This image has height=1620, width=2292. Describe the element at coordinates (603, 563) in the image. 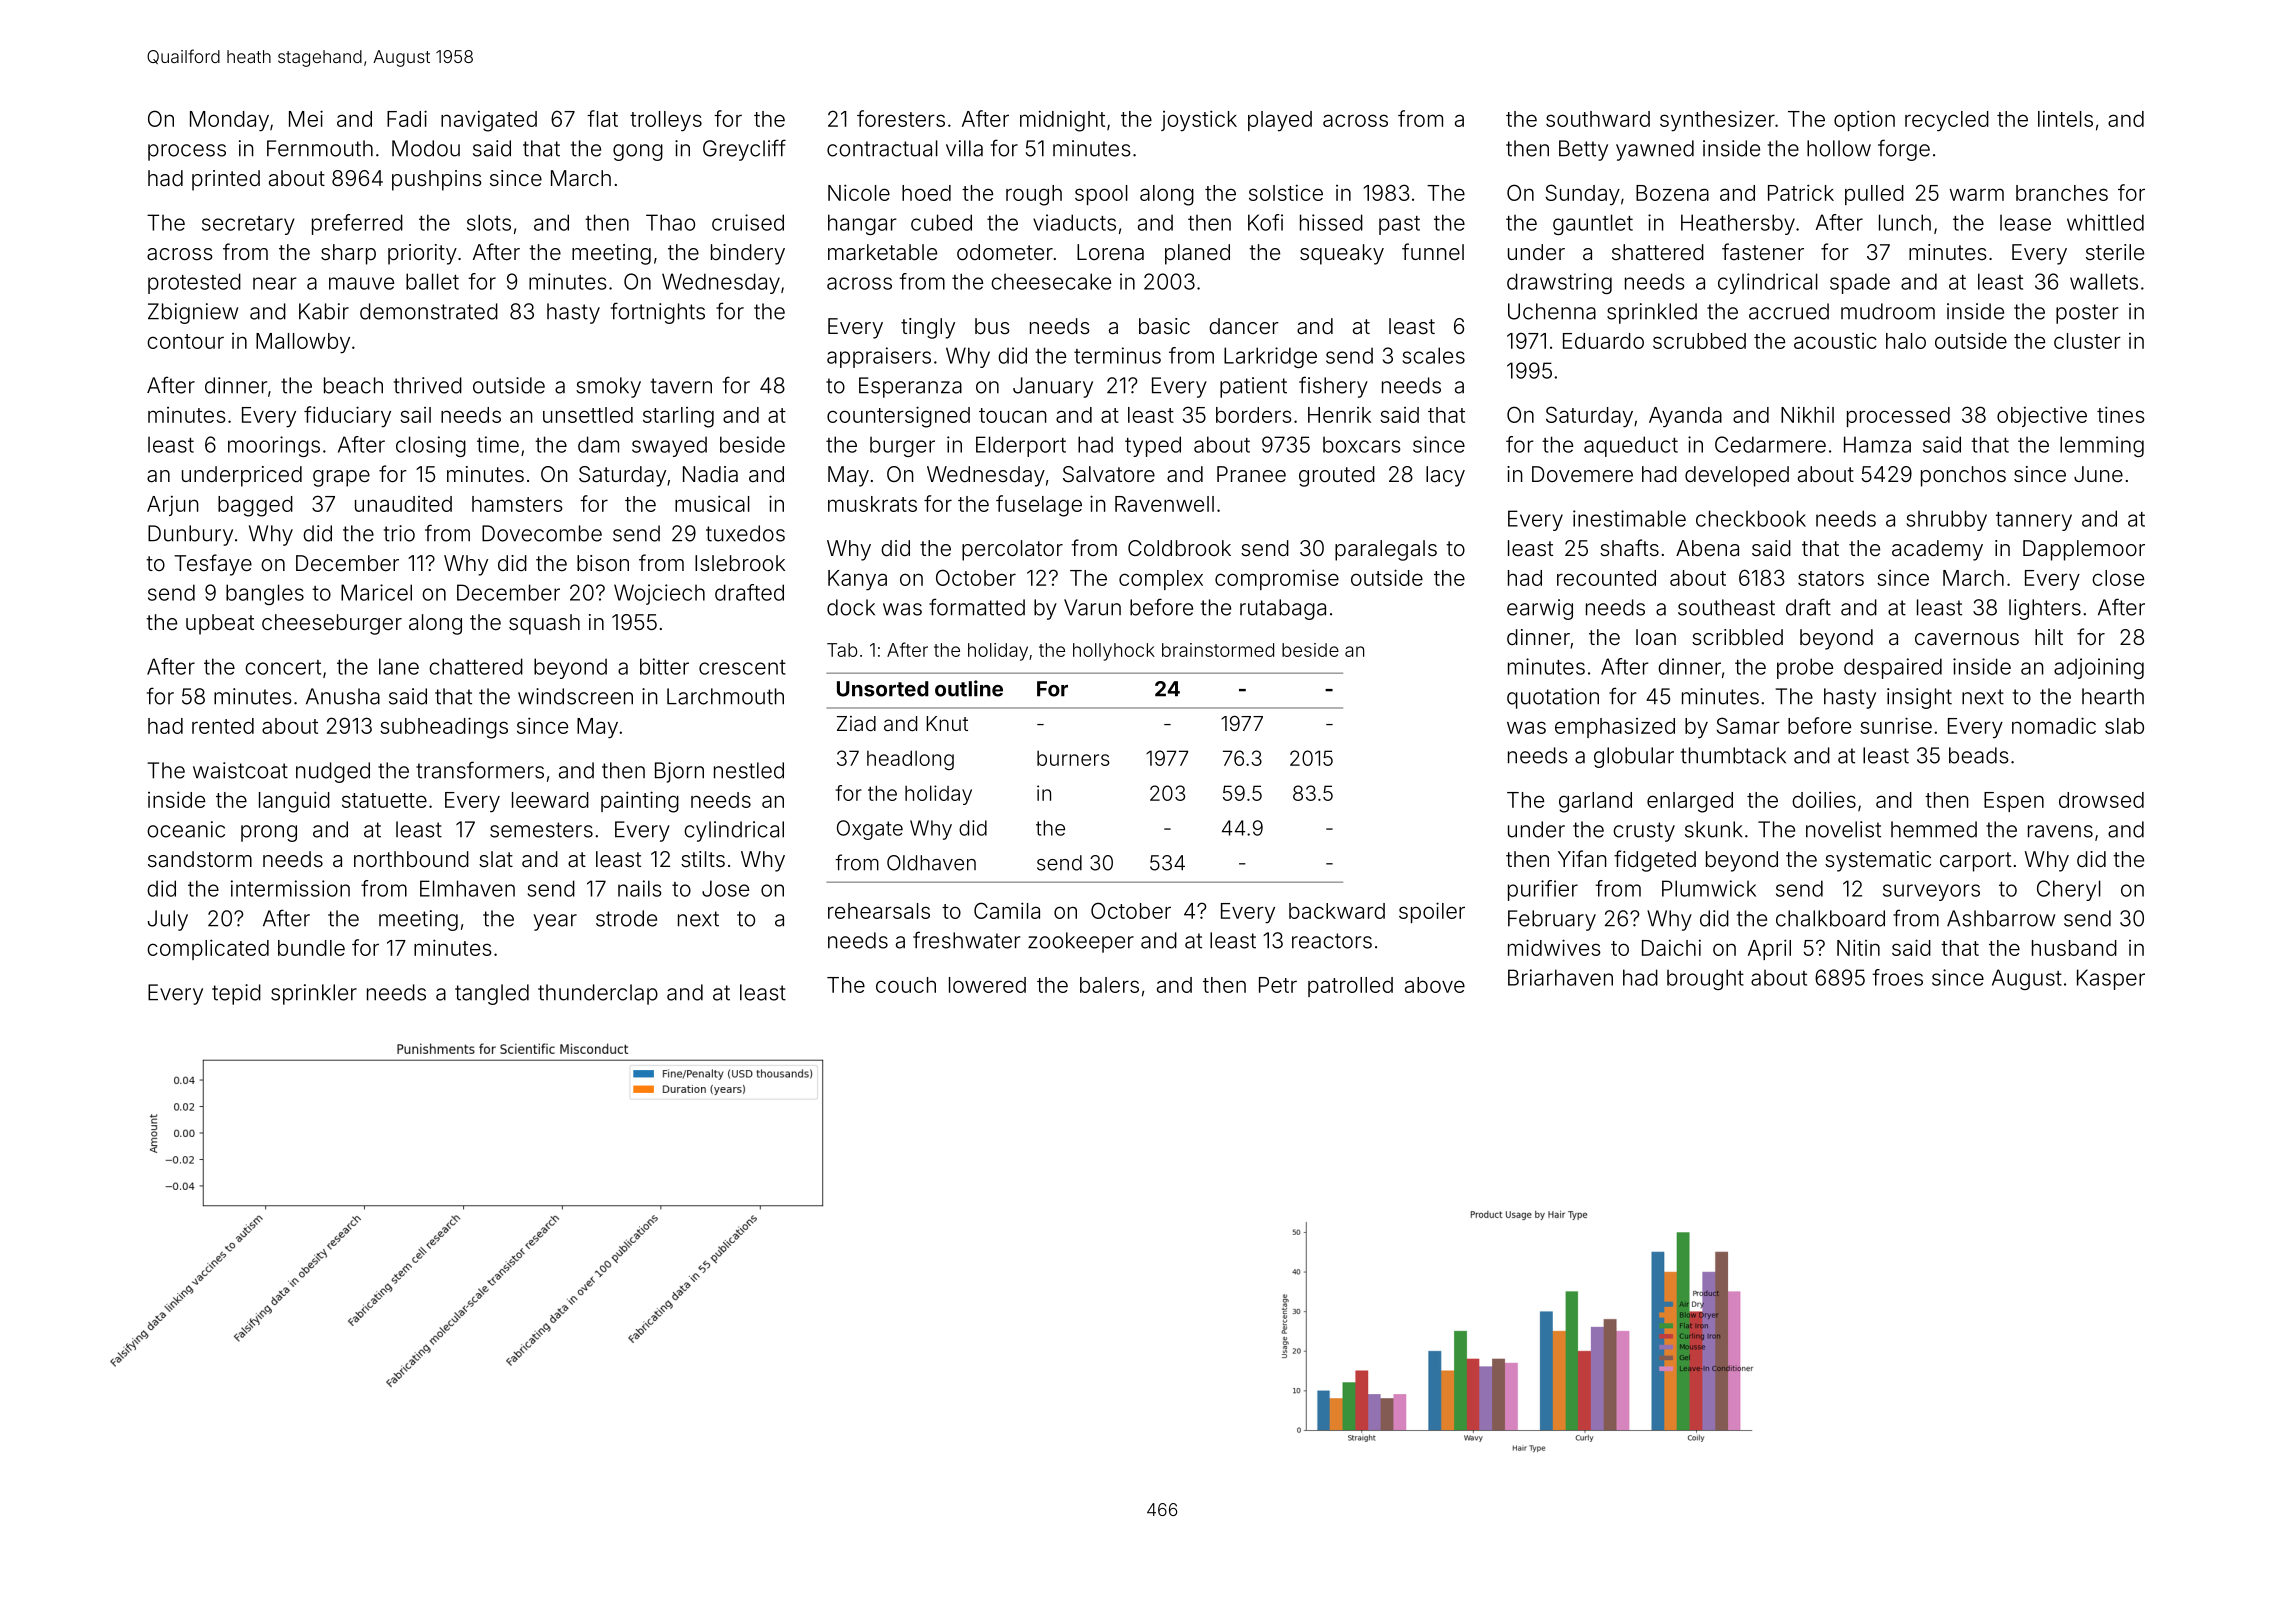

I see `bison` at that location.
